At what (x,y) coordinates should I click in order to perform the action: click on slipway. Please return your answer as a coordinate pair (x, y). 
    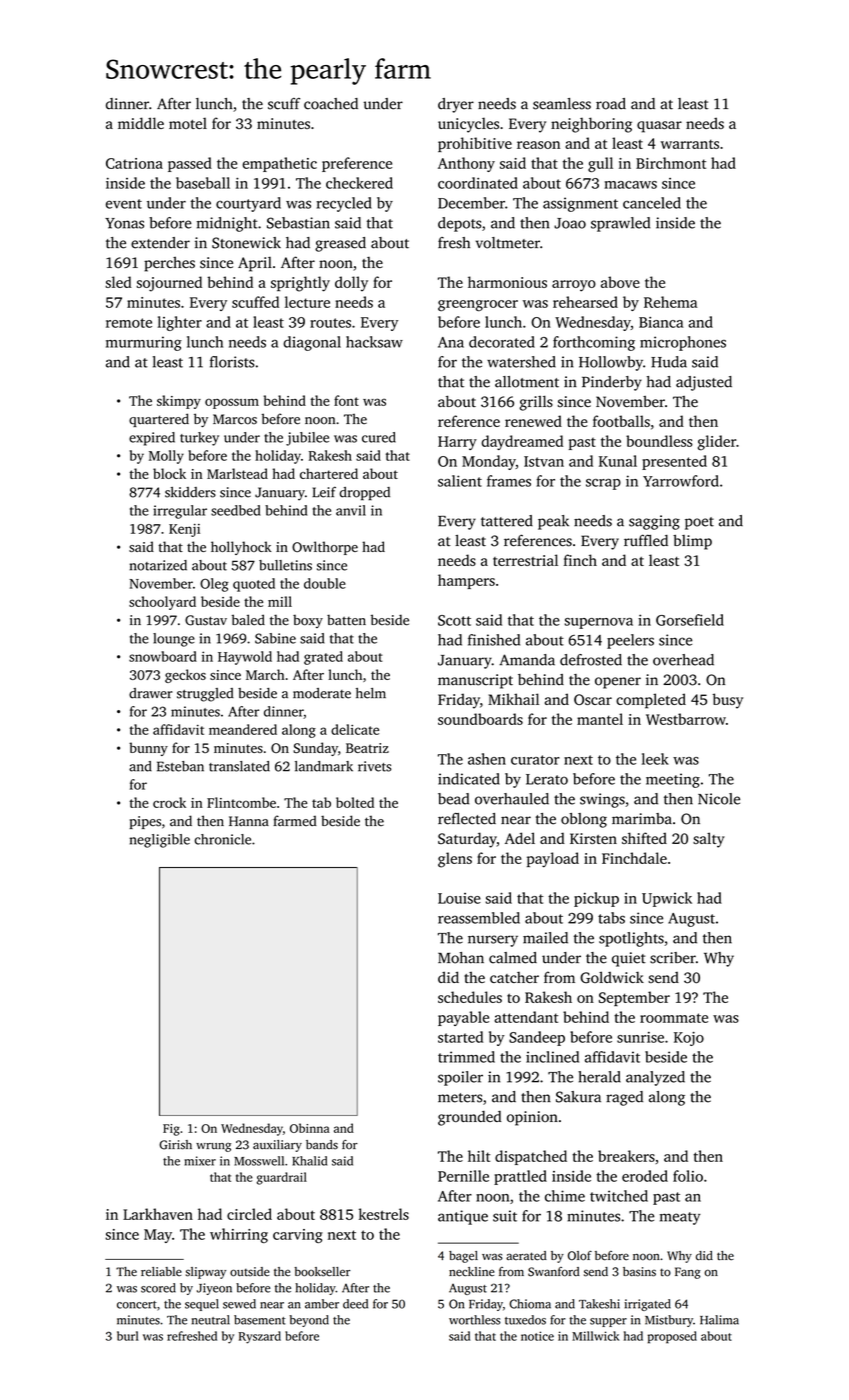
    Looking at the image, I should click on (206, 1273).
